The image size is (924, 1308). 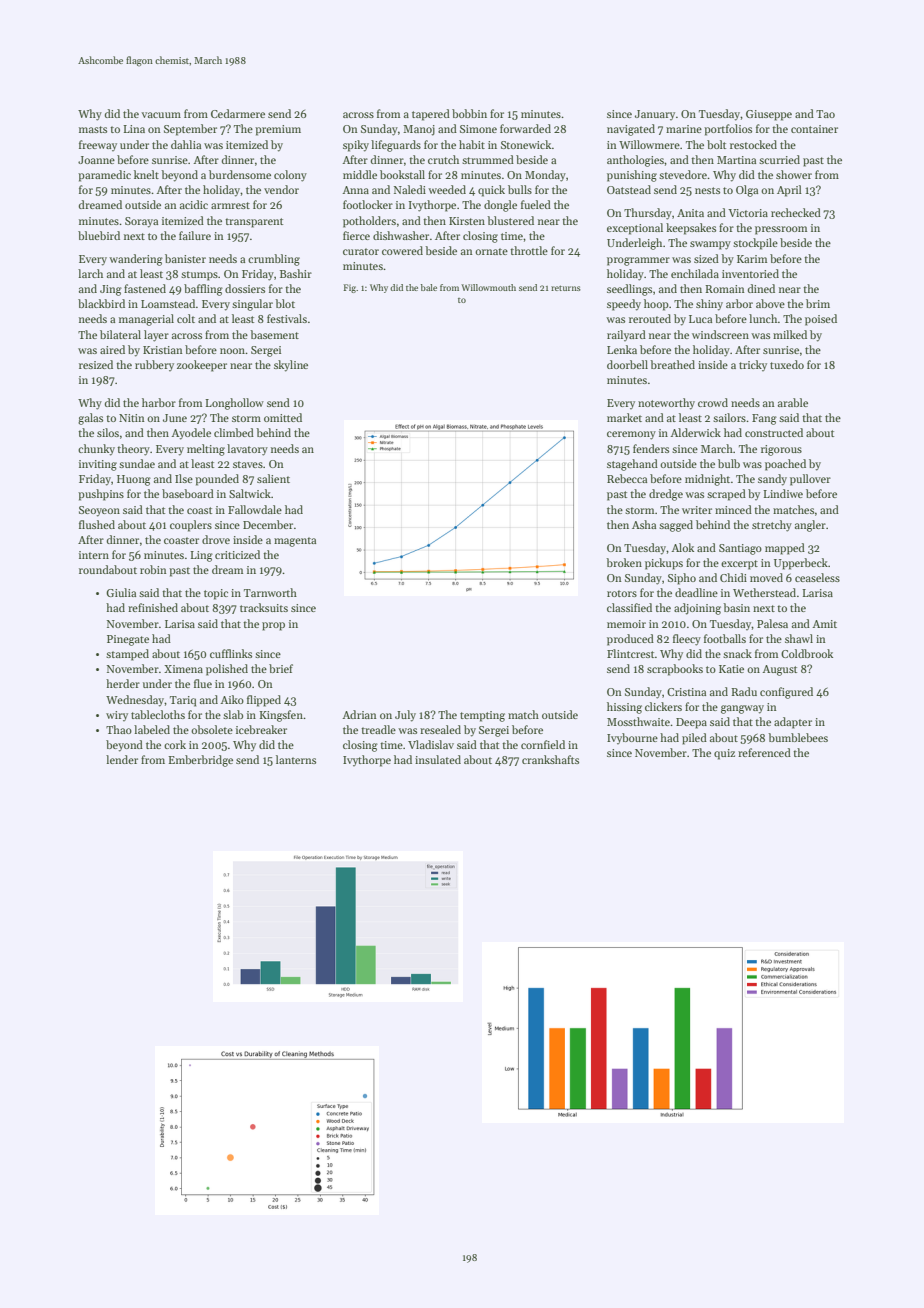 I want to click on flushed, so click(x=97, y=524).
